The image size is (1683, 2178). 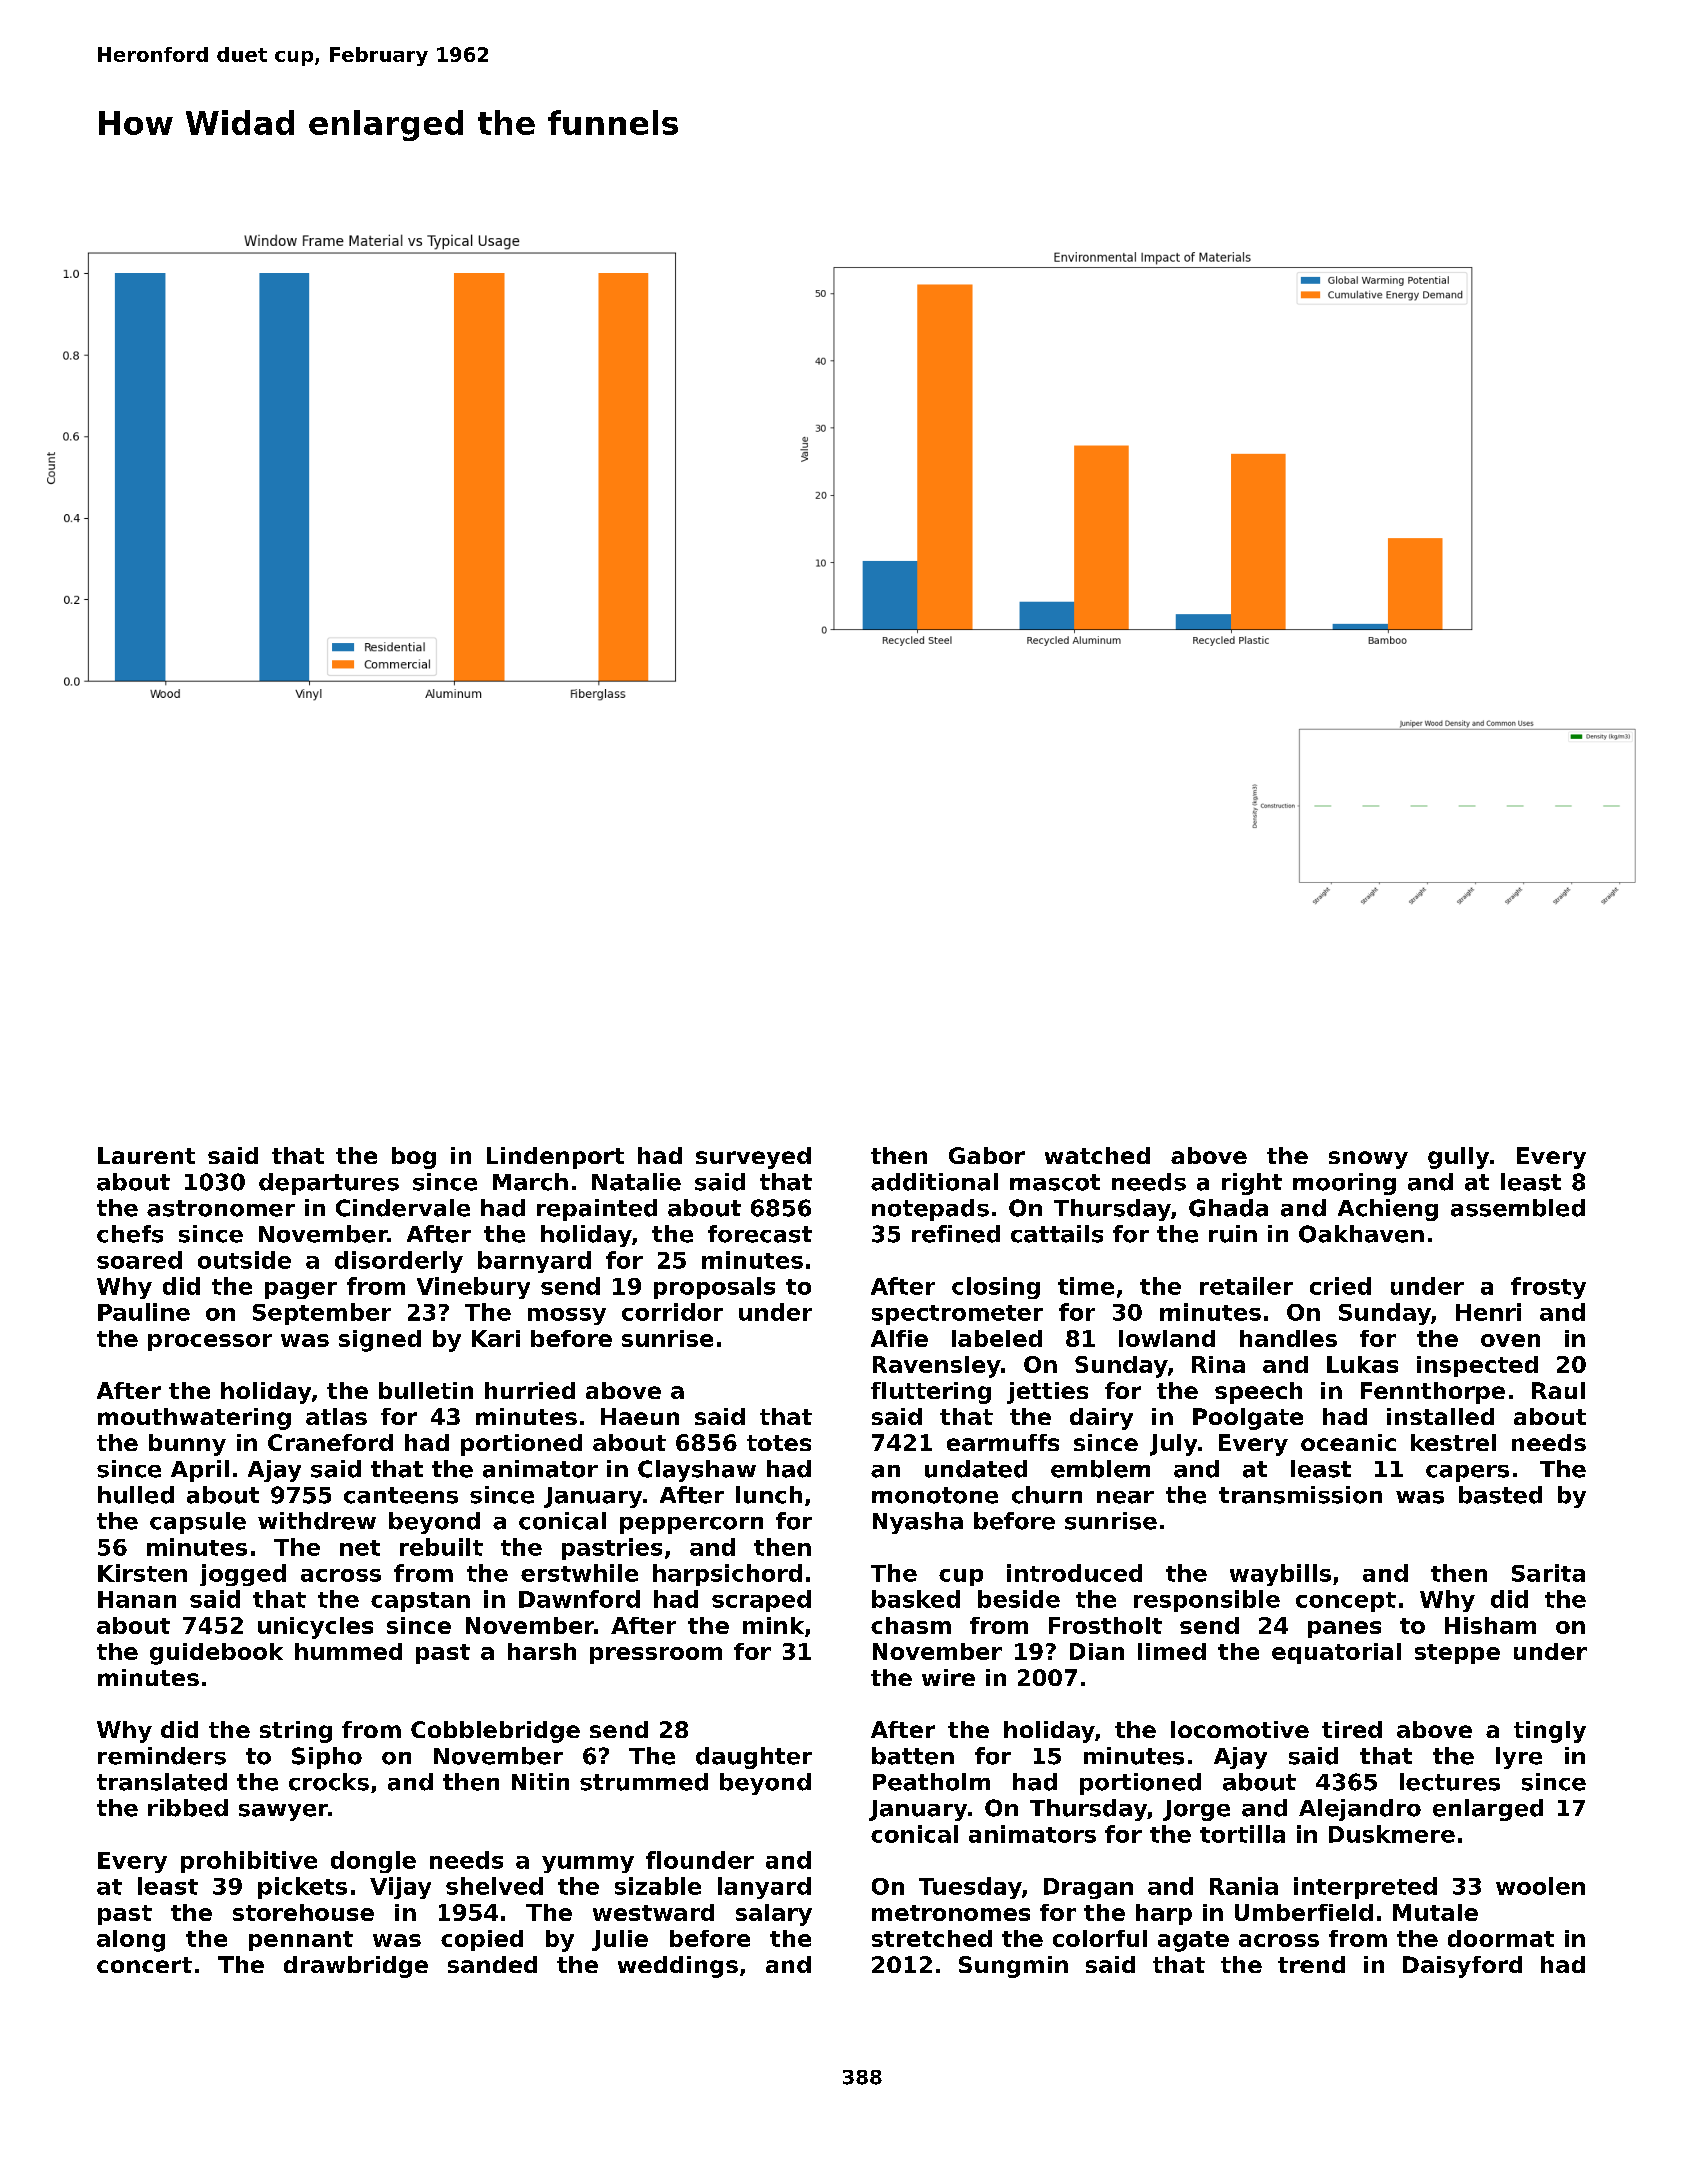 What do you see at coordinates (534, 1262) in the document?
I see `barnyard` at bounding box center [534, 1262].
